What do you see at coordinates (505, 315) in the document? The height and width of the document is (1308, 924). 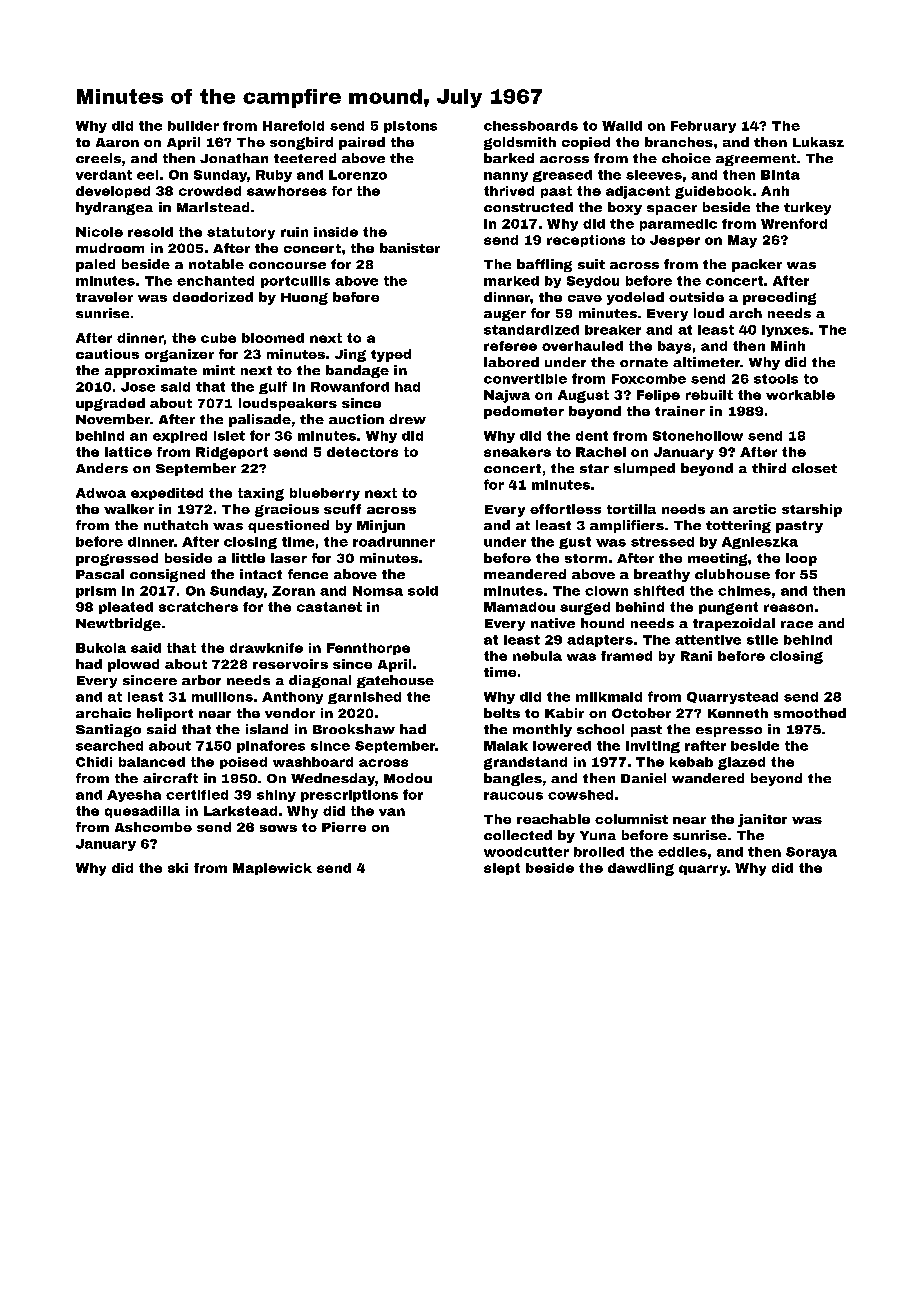 I see `auger` at bounding box center [505, 315].
